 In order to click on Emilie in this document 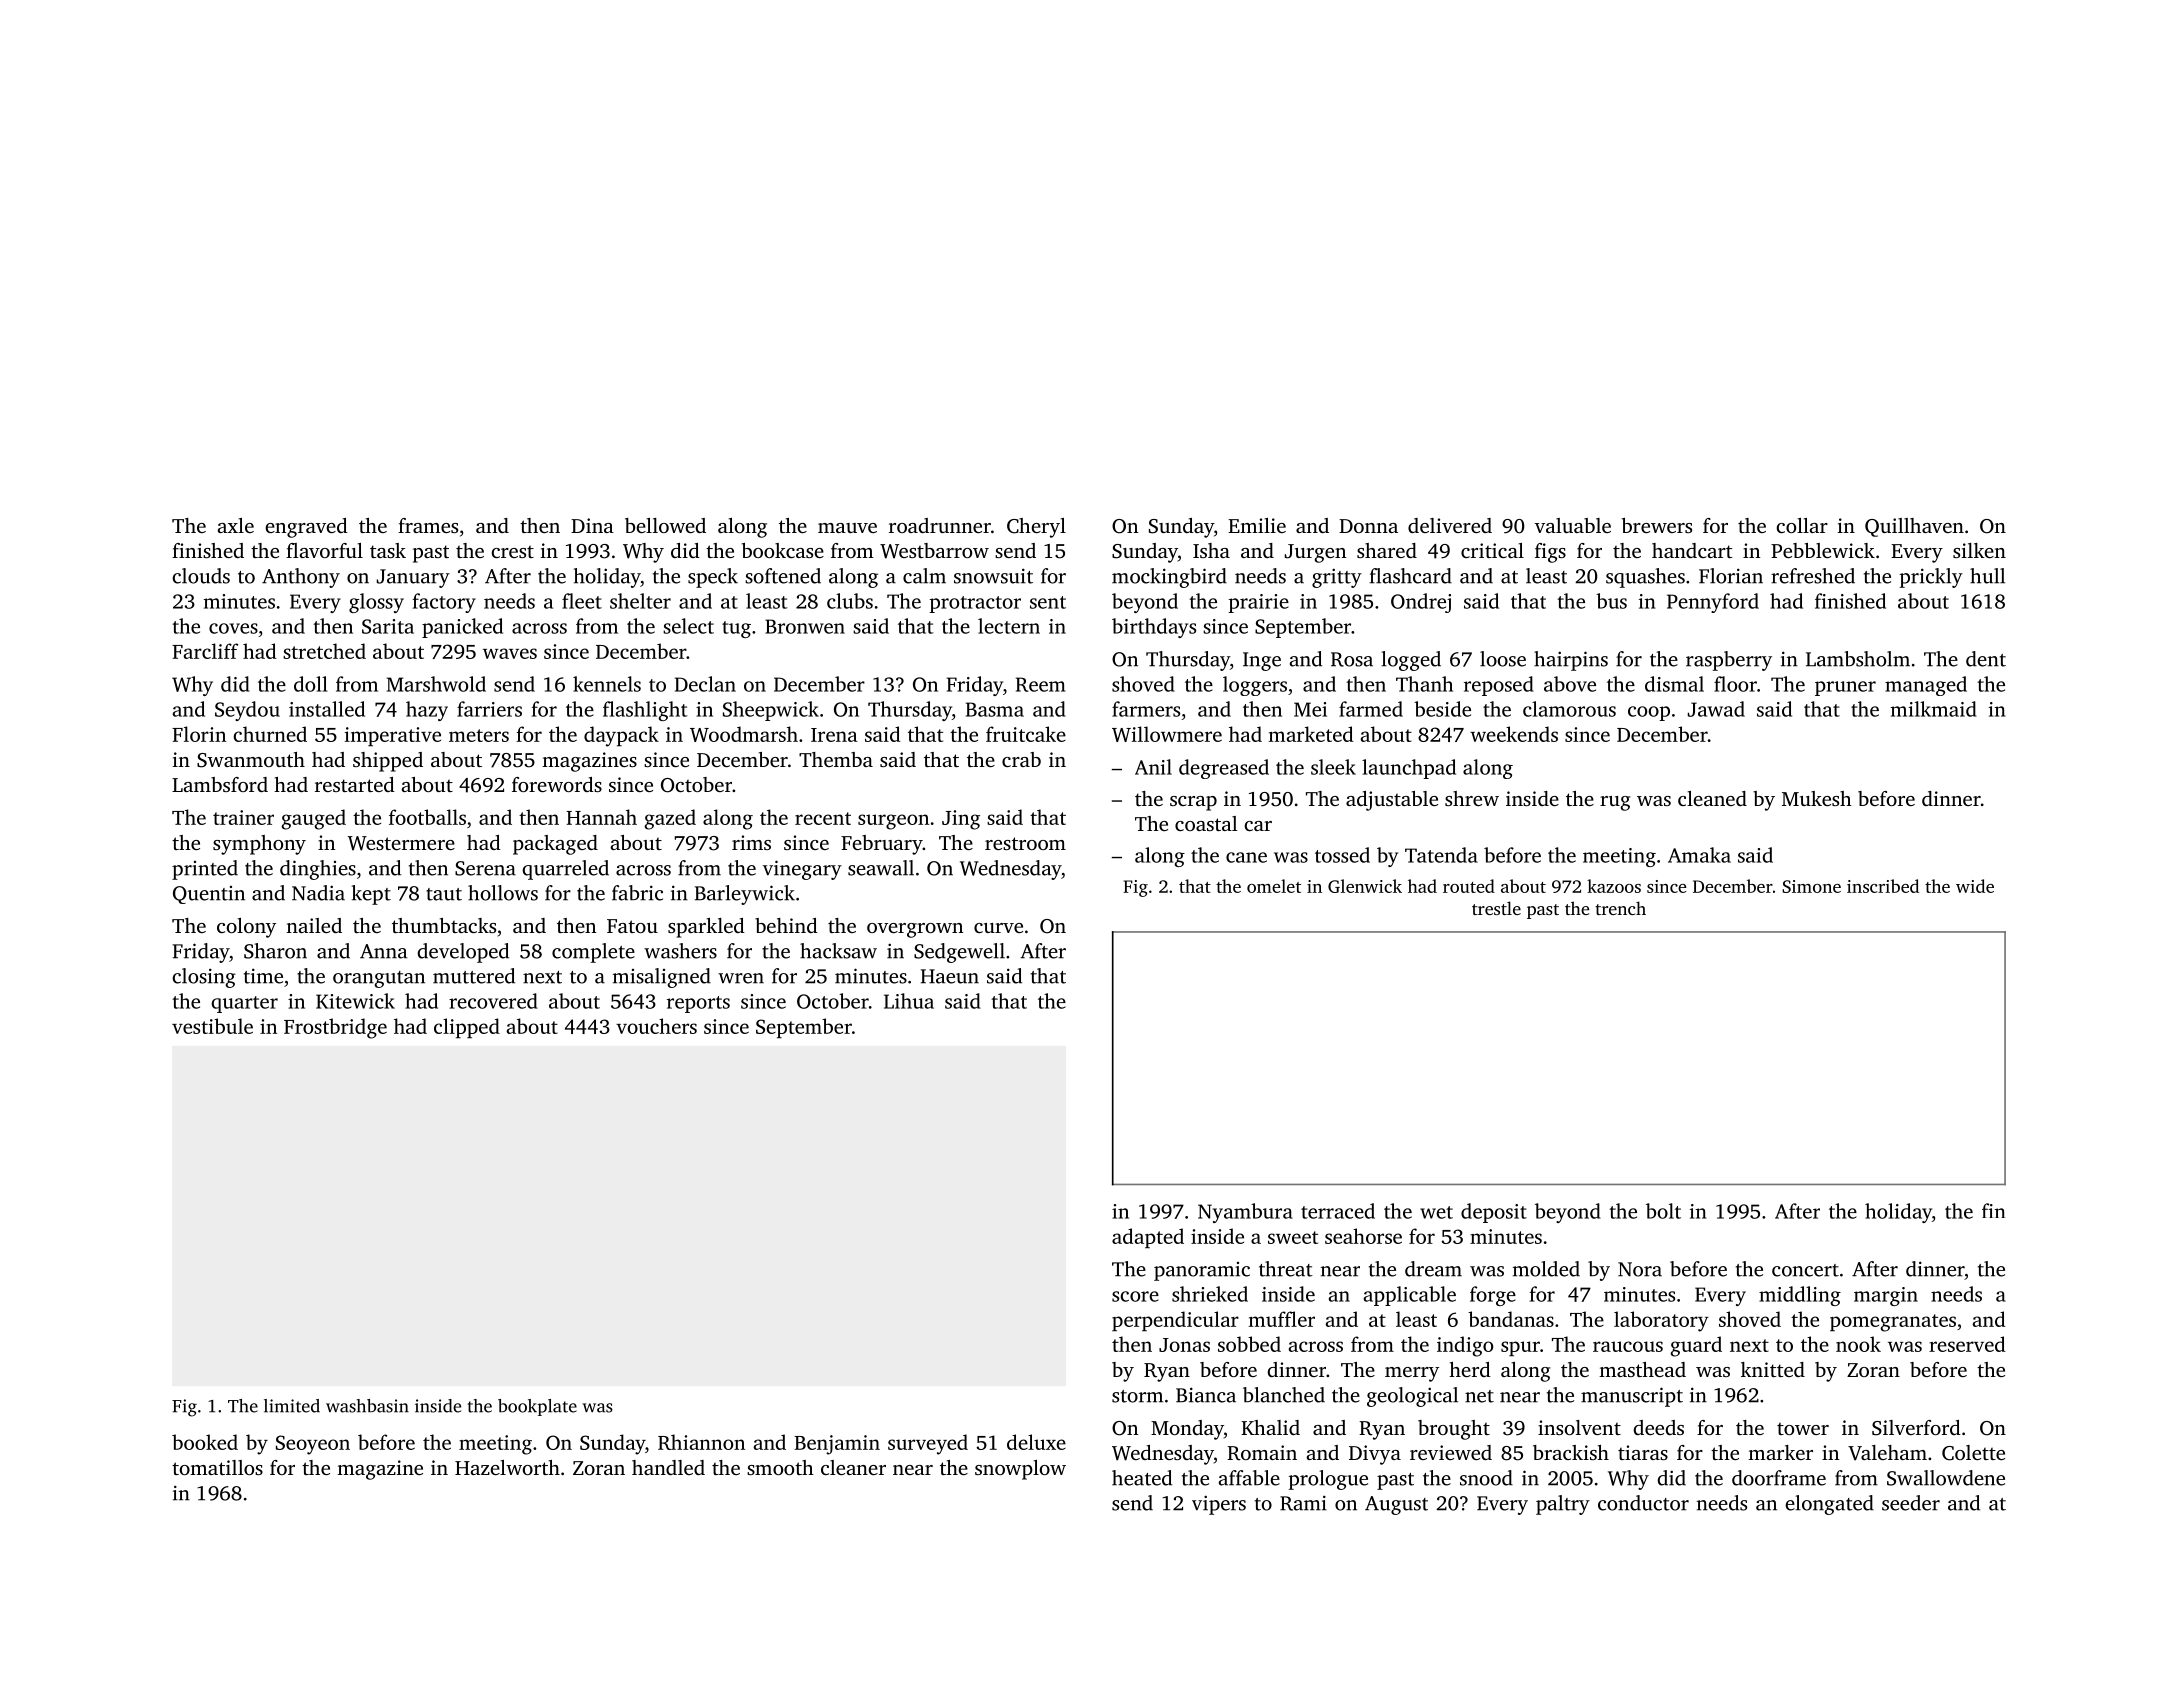, I will do `click(1257, 525)`.
